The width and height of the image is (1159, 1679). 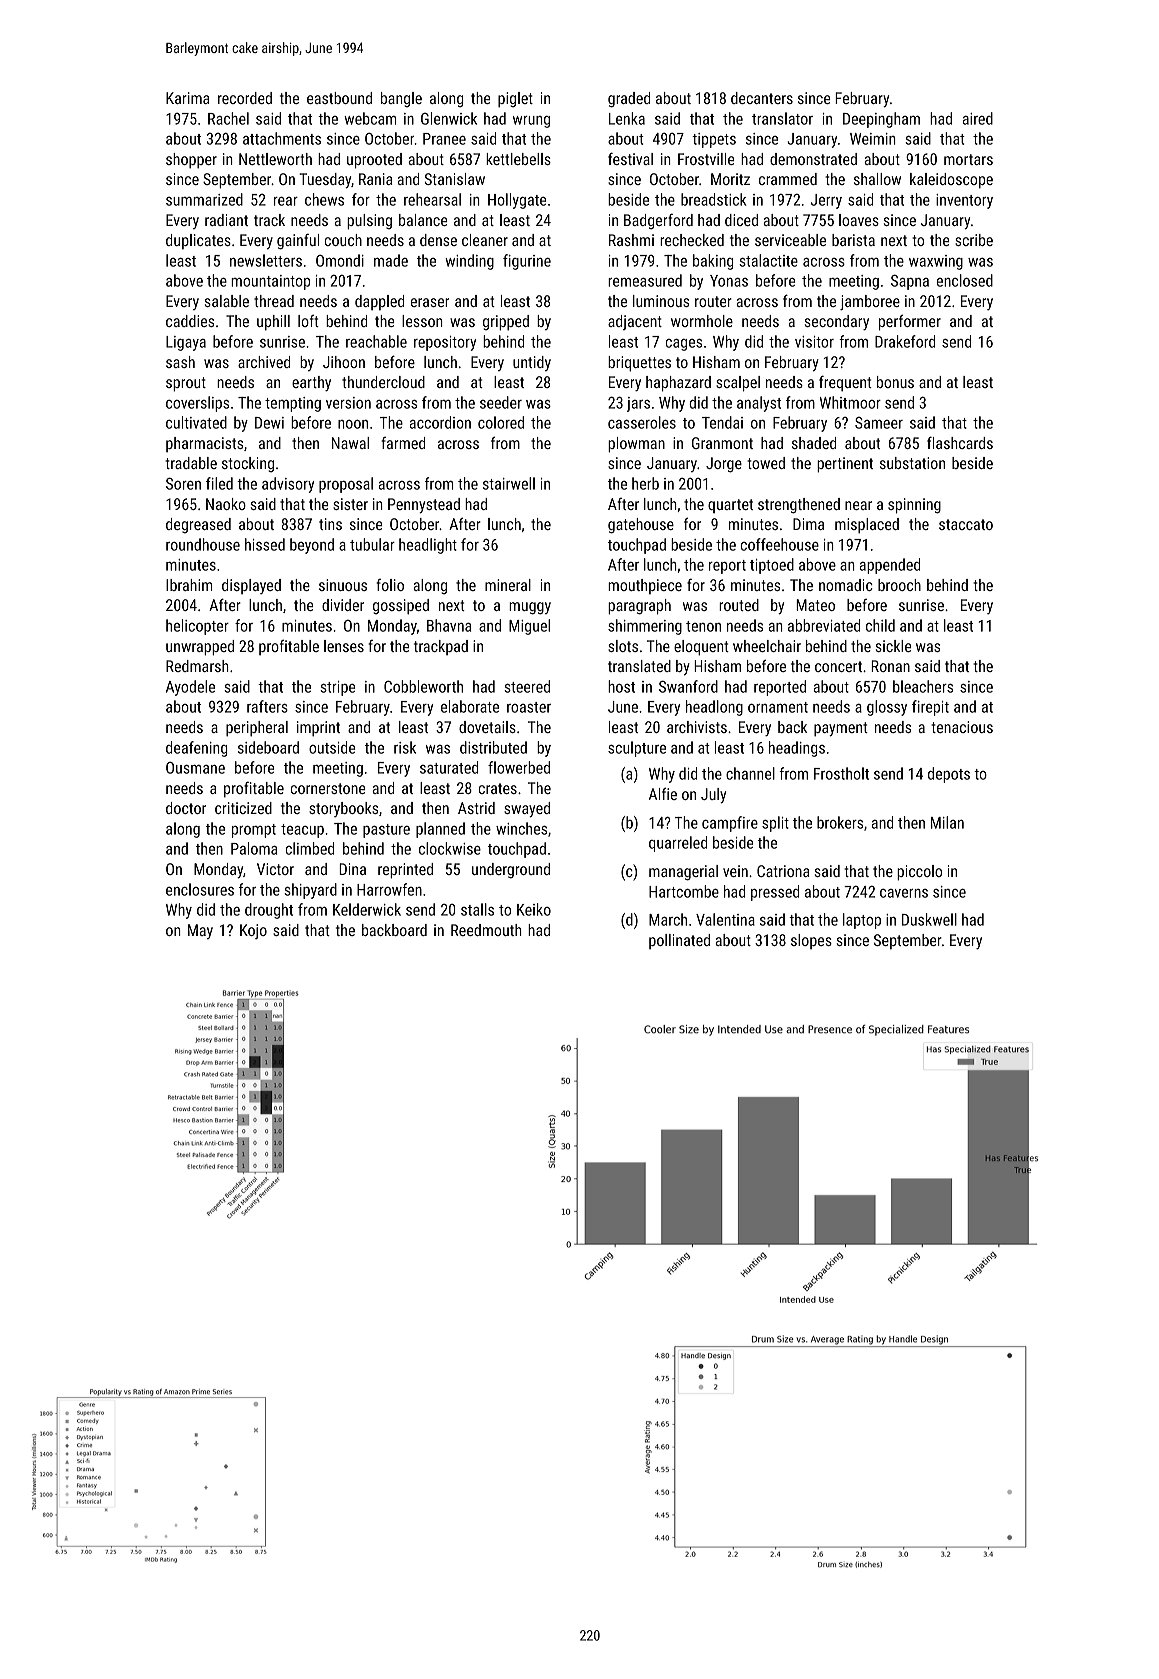 I want to click on pollinated, so click(x=679, y=941).
